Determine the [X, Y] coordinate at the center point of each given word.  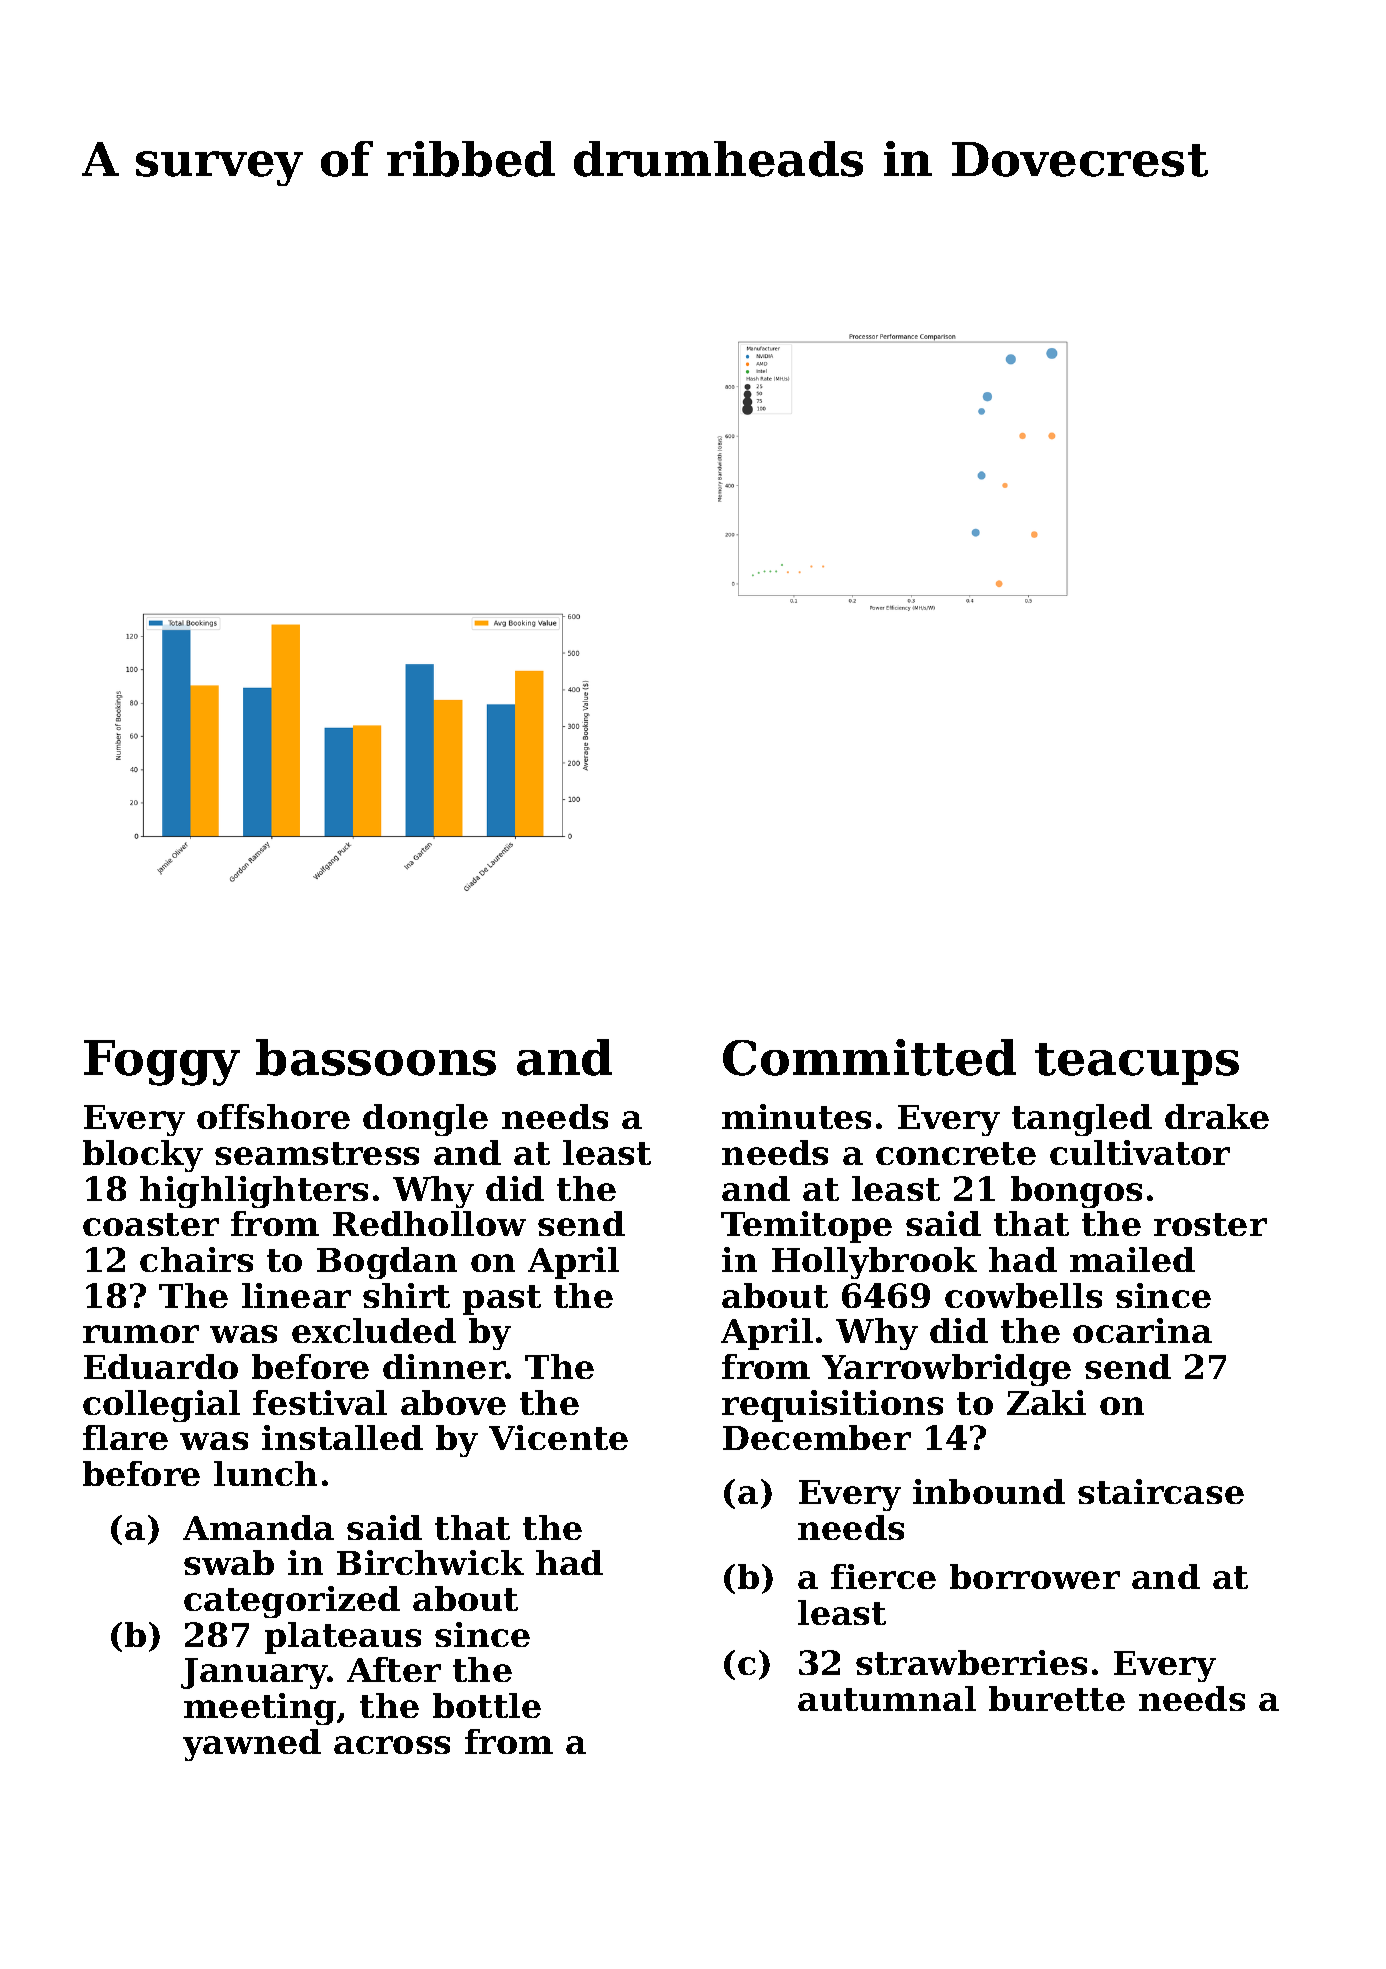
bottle [487, 1705]
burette [1057, 1698]
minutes [796, 1116]
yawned [252, 1745]
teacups [1137, 1064]
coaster [151, 1224]
